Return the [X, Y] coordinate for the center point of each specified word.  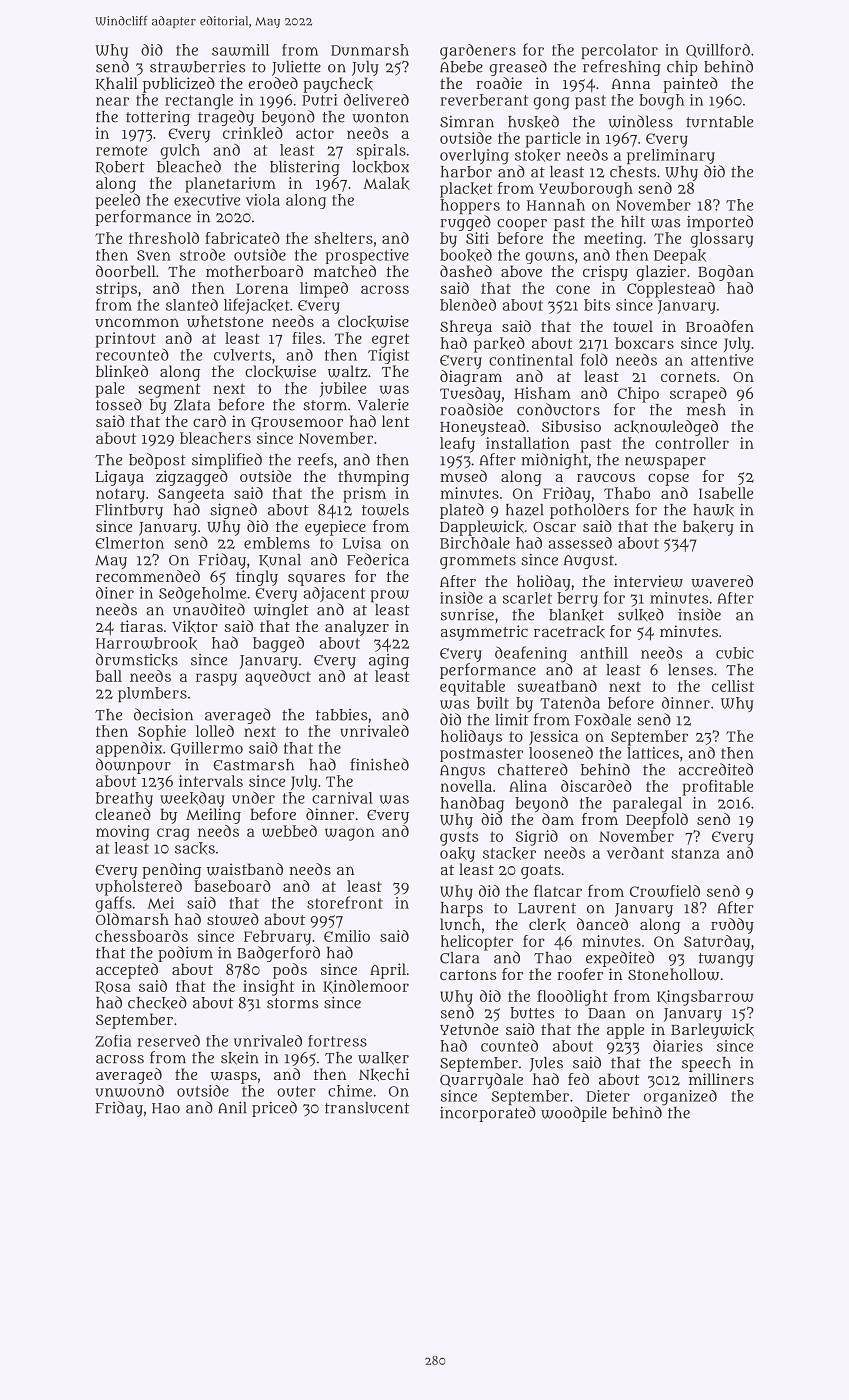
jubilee [343, 389]
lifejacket [257, 306]
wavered [722, 581]
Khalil [117, 84]
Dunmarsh [370, 50]
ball [109, 676]
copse [668, 480]
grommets [478, 562]
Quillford [718, 51]
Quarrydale [481, 1081]
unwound [129, 1090]
